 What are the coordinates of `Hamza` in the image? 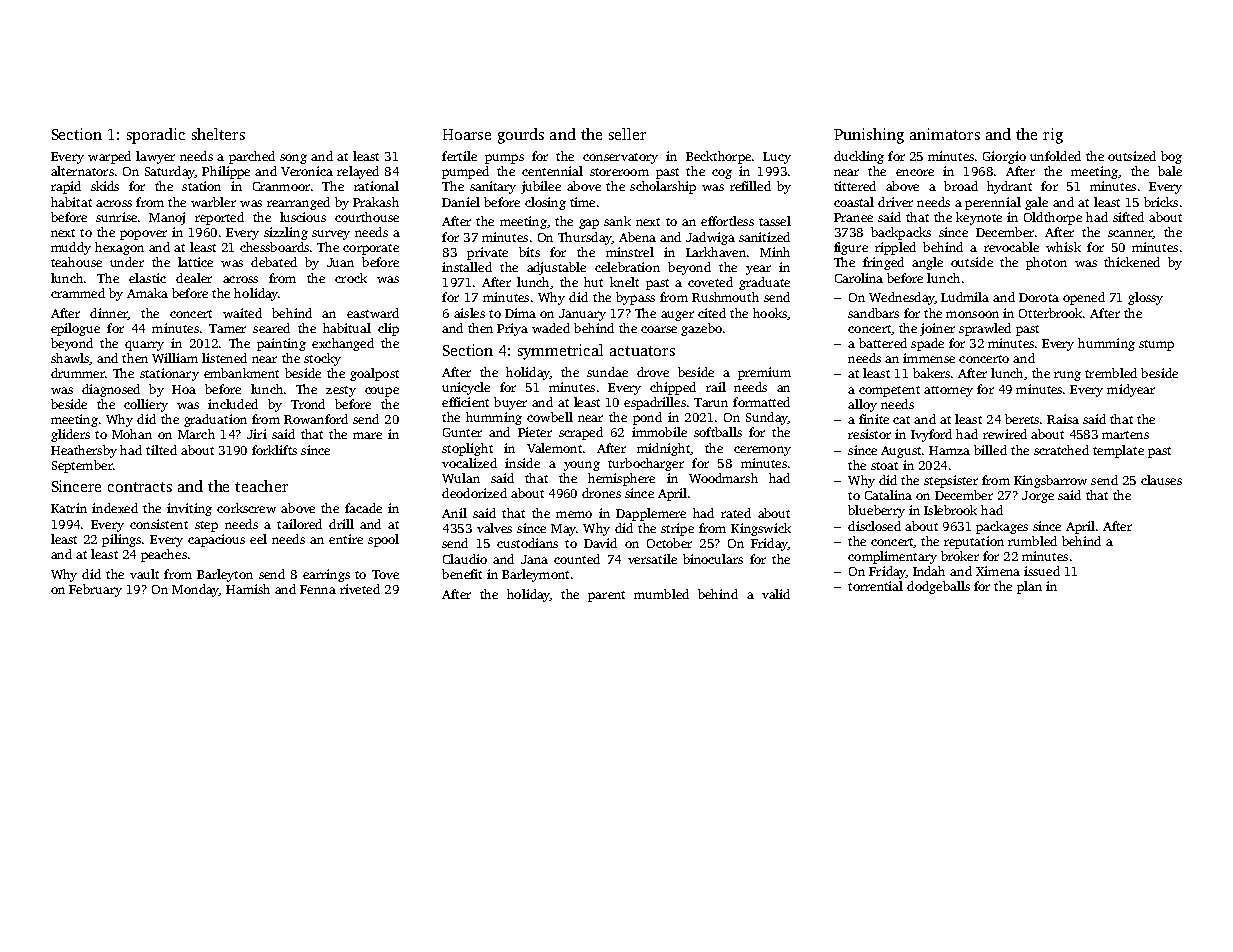 It's located at (949, 450).
